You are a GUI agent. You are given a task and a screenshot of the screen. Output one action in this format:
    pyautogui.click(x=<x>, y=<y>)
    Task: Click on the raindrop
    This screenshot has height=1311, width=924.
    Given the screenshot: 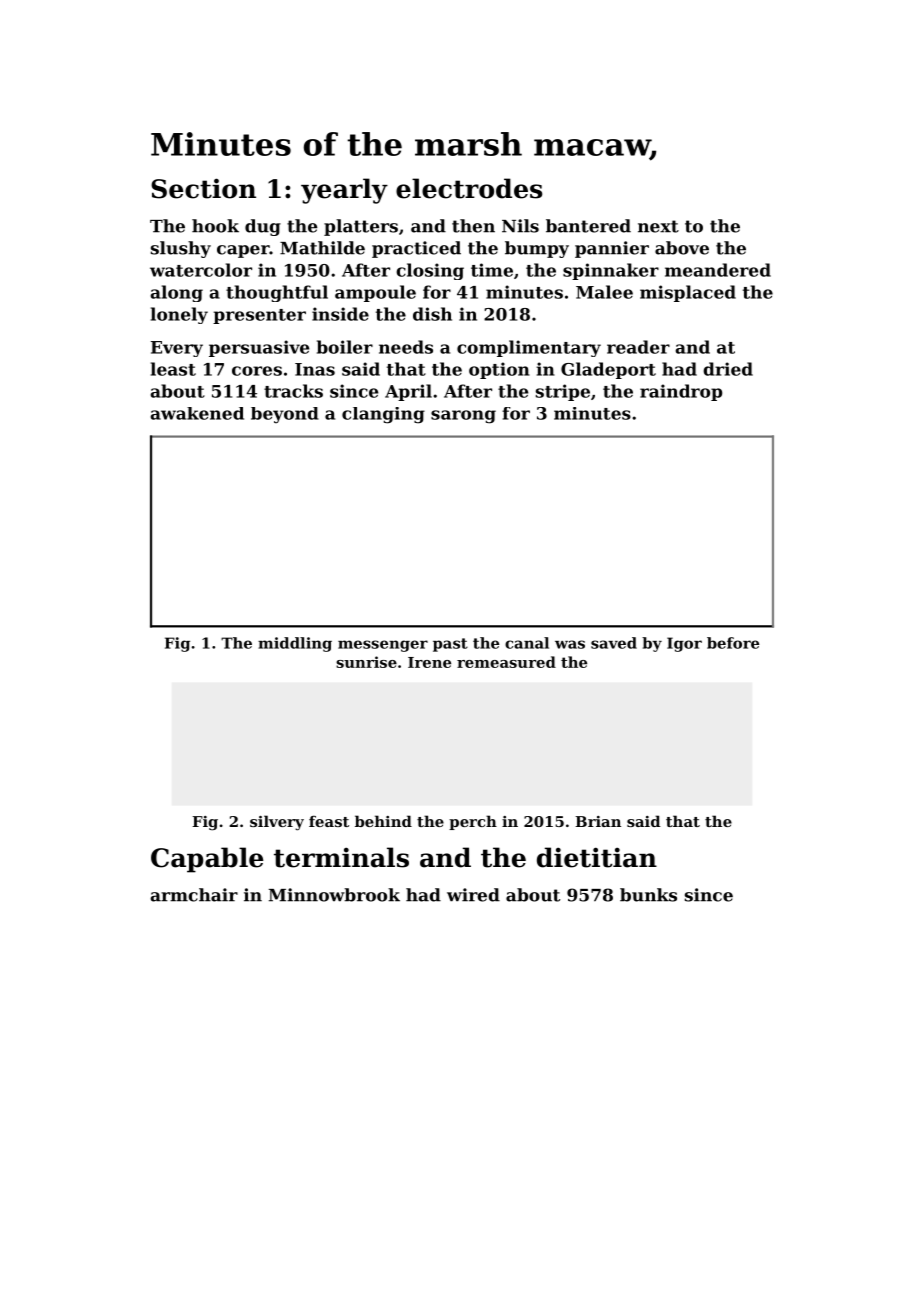 What is the action you would take?
    pyautogui.click(x=681, y=392)
